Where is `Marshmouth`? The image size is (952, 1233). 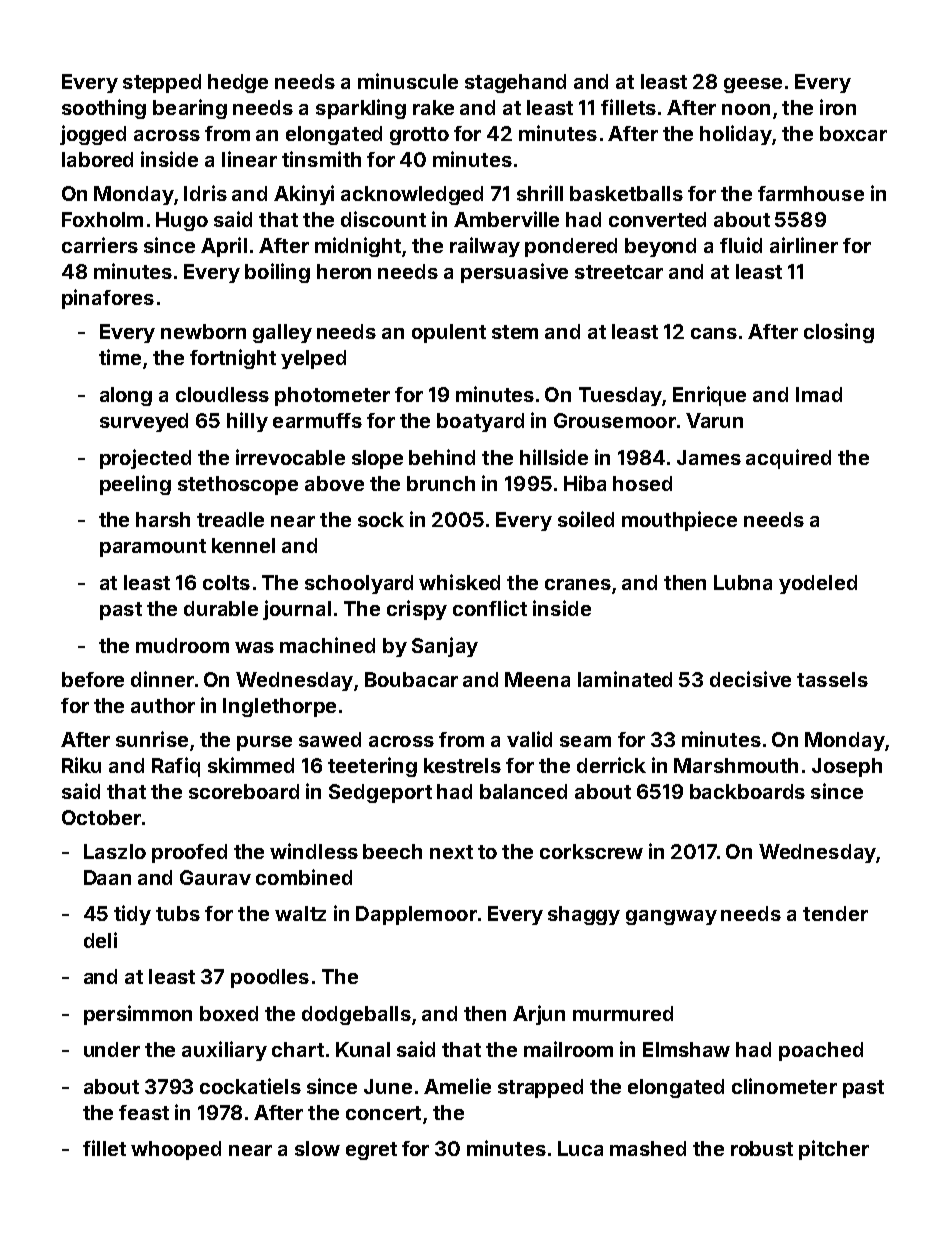 Marshmouth is located at coordinates (736, 765).
